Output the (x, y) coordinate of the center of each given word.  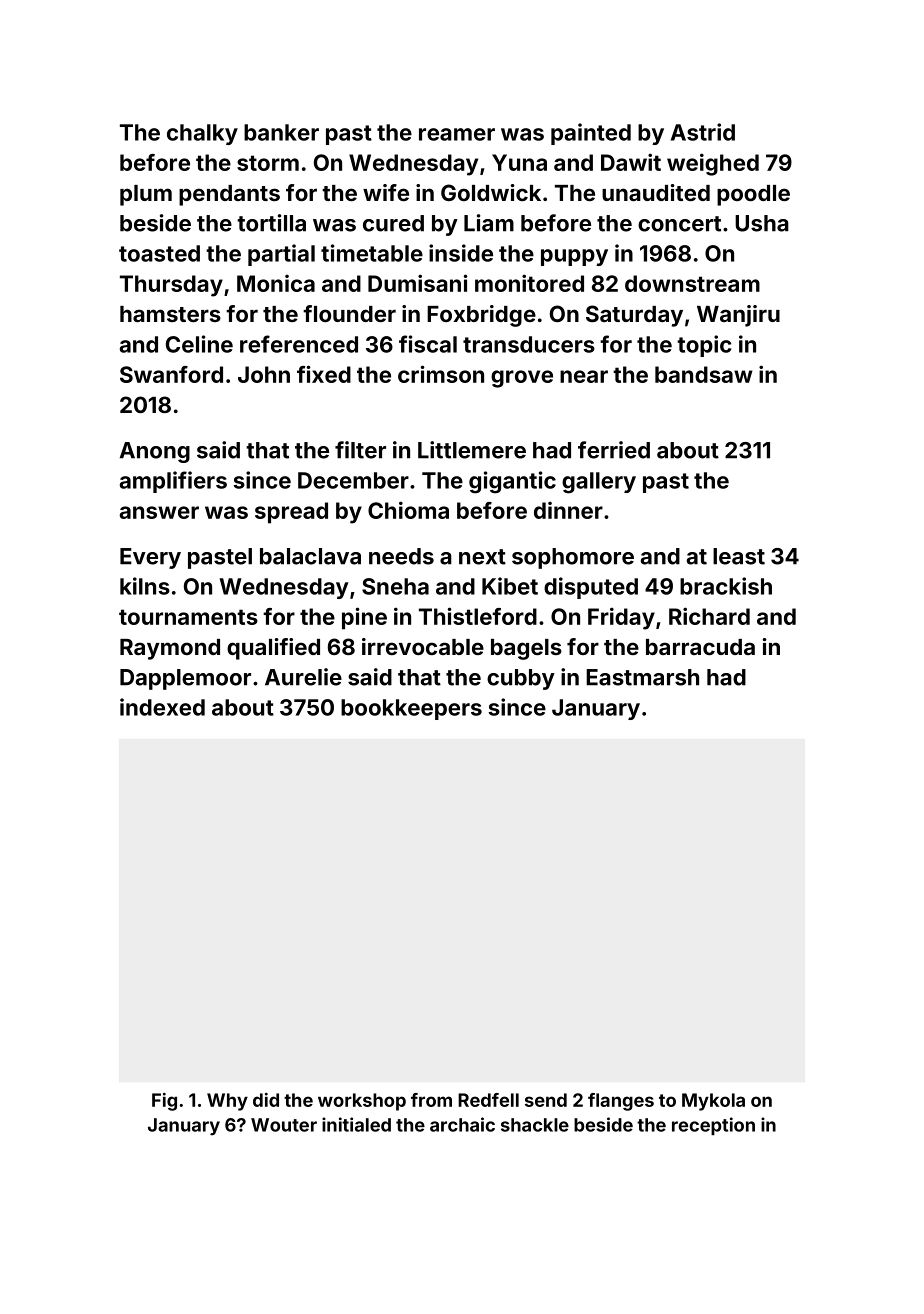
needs (401, 556)
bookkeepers (411, 709)
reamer (457, 134)
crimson (441, 374)
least (739, 556)
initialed (356, 1124)
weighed (713, 164)
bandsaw (704, 374)
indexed (162, 707)
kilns (145, 586)
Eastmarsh (642, 677)
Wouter (284, 1125)
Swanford (171, 374)
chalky (202, 134)
